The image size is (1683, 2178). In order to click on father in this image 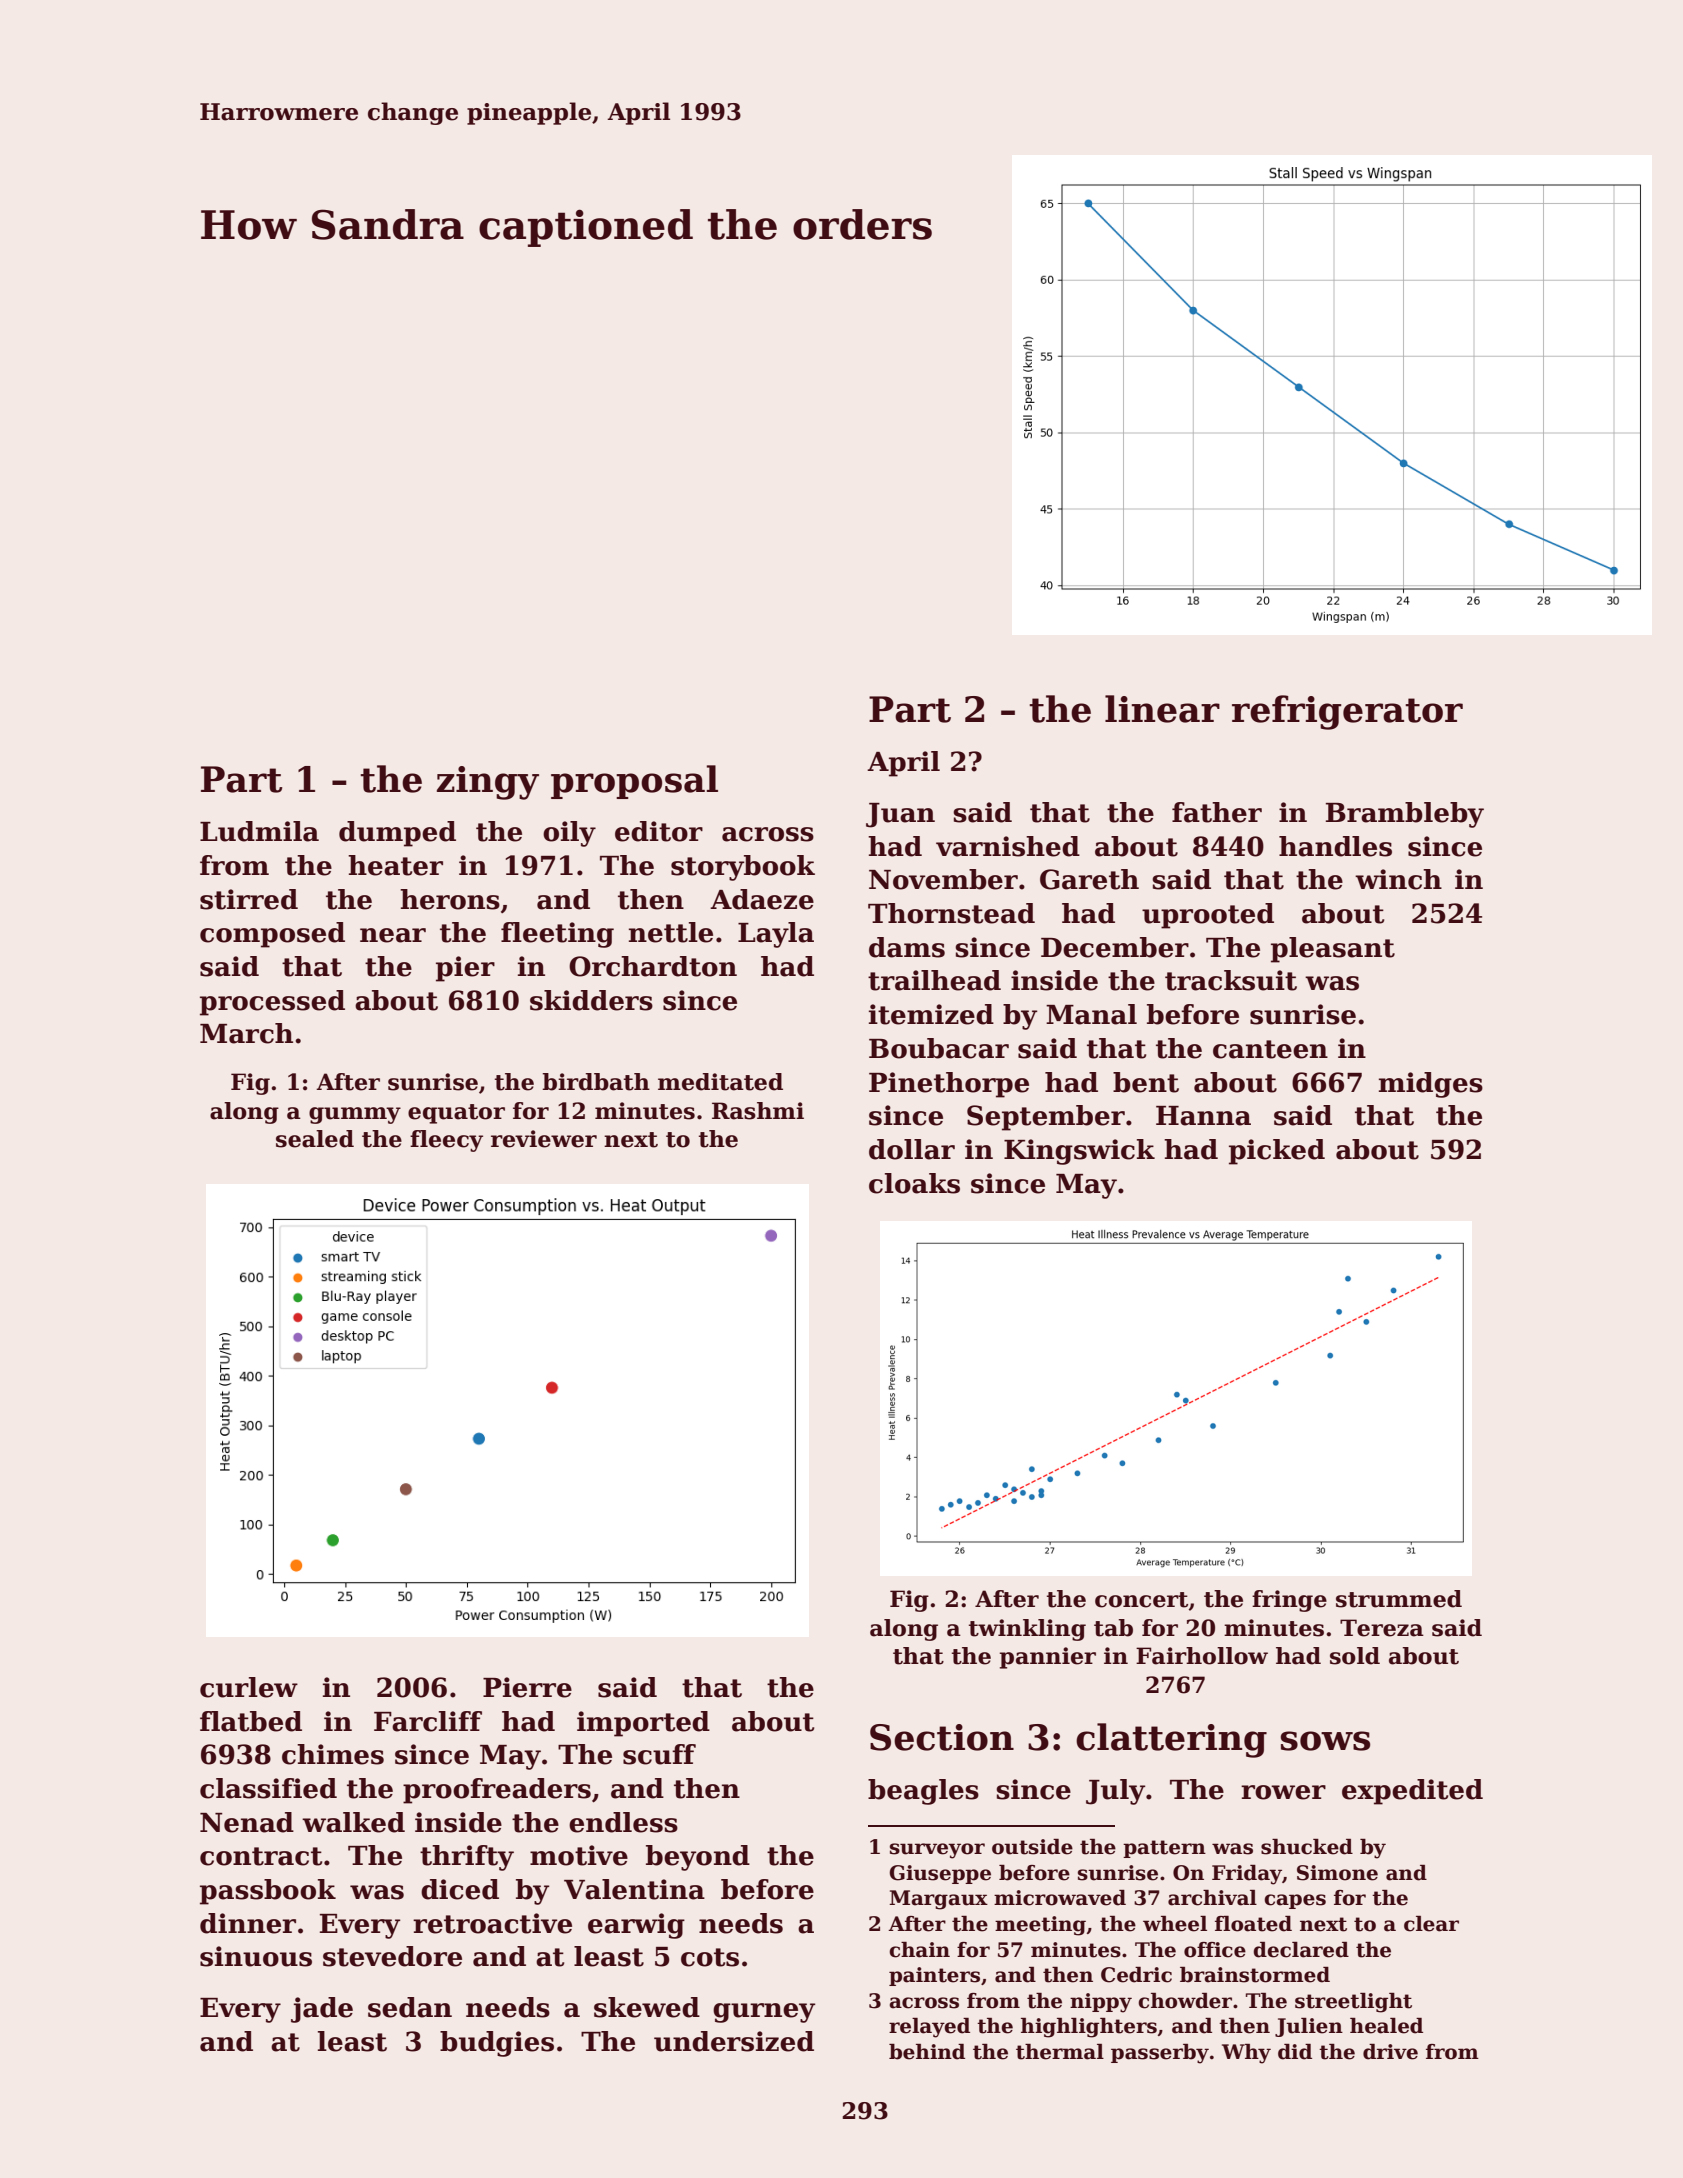, I will do `click(1217, 812)`.
